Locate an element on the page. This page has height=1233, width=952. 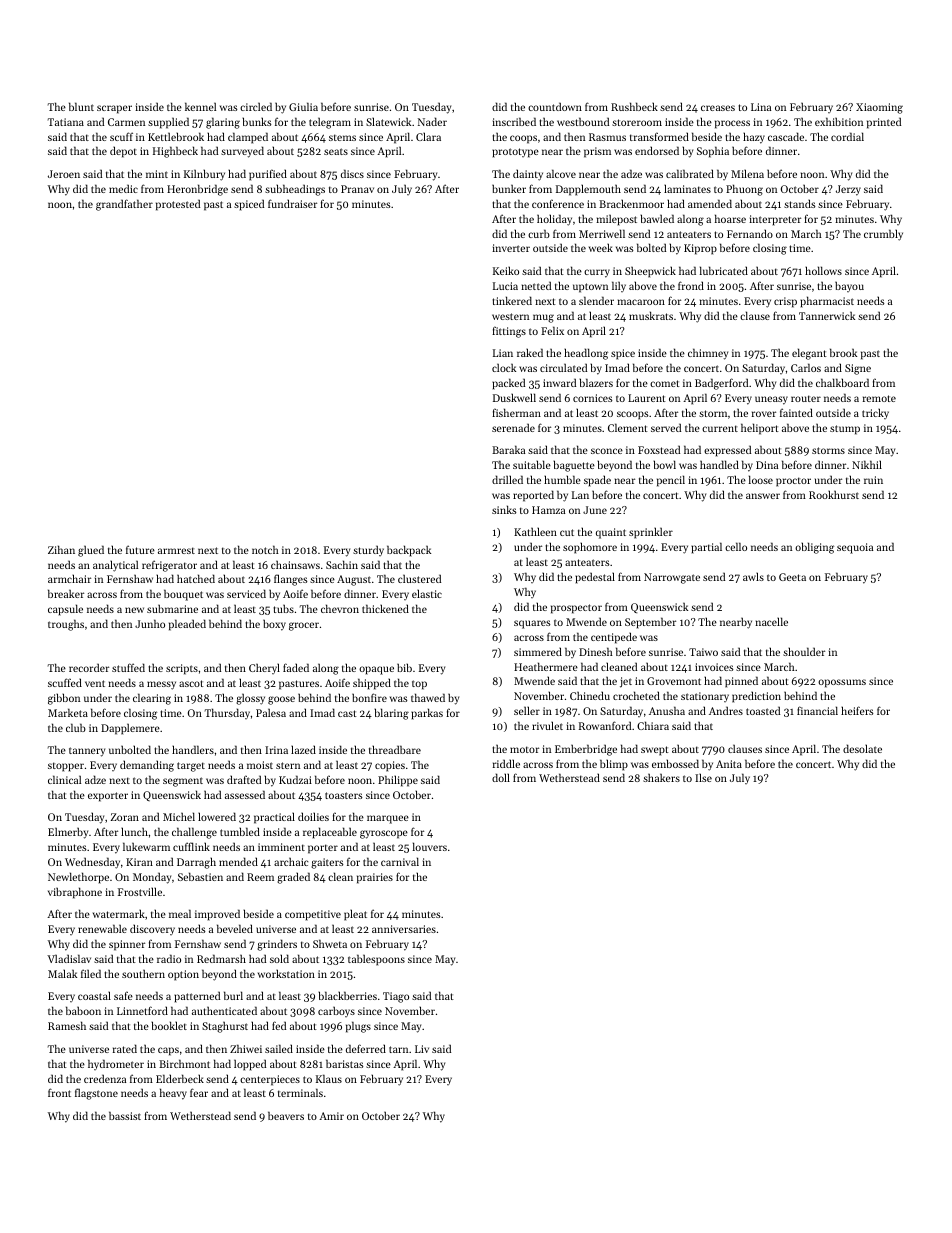
scraper is located at coordinates (114, 109).
